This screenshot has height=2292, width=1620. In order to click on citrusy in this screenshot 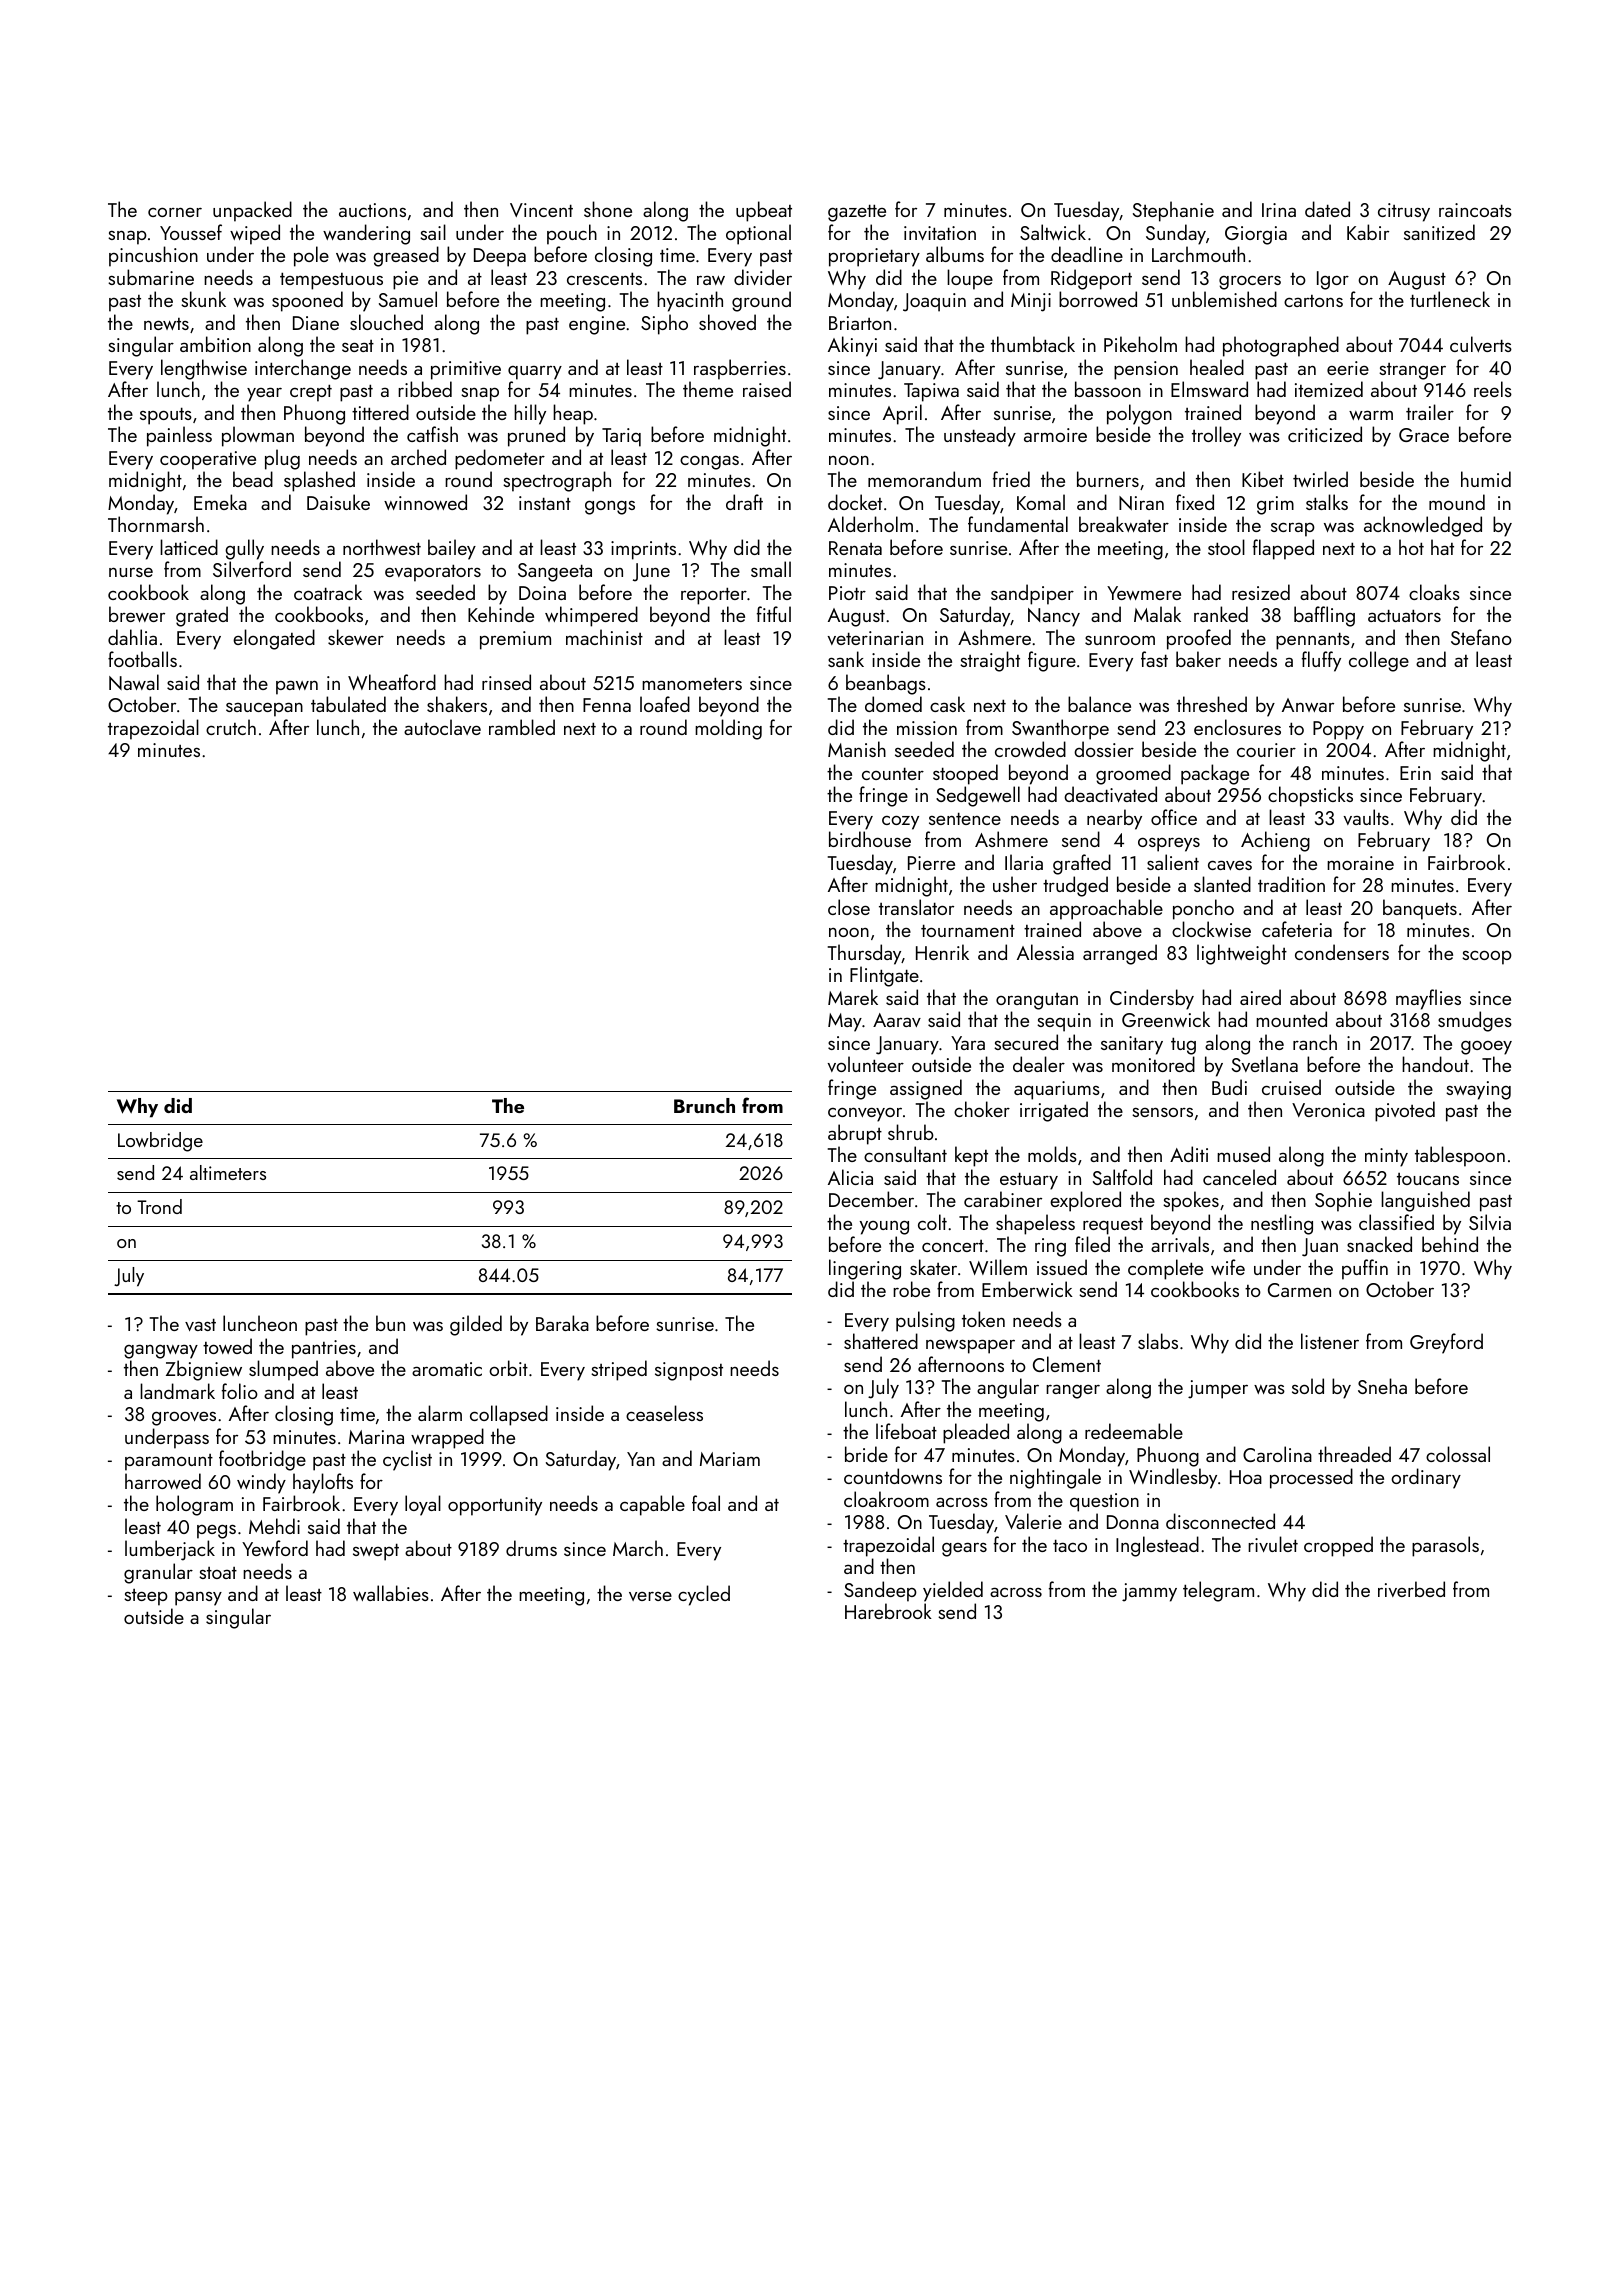, I will do `click(1404, 212)`.
